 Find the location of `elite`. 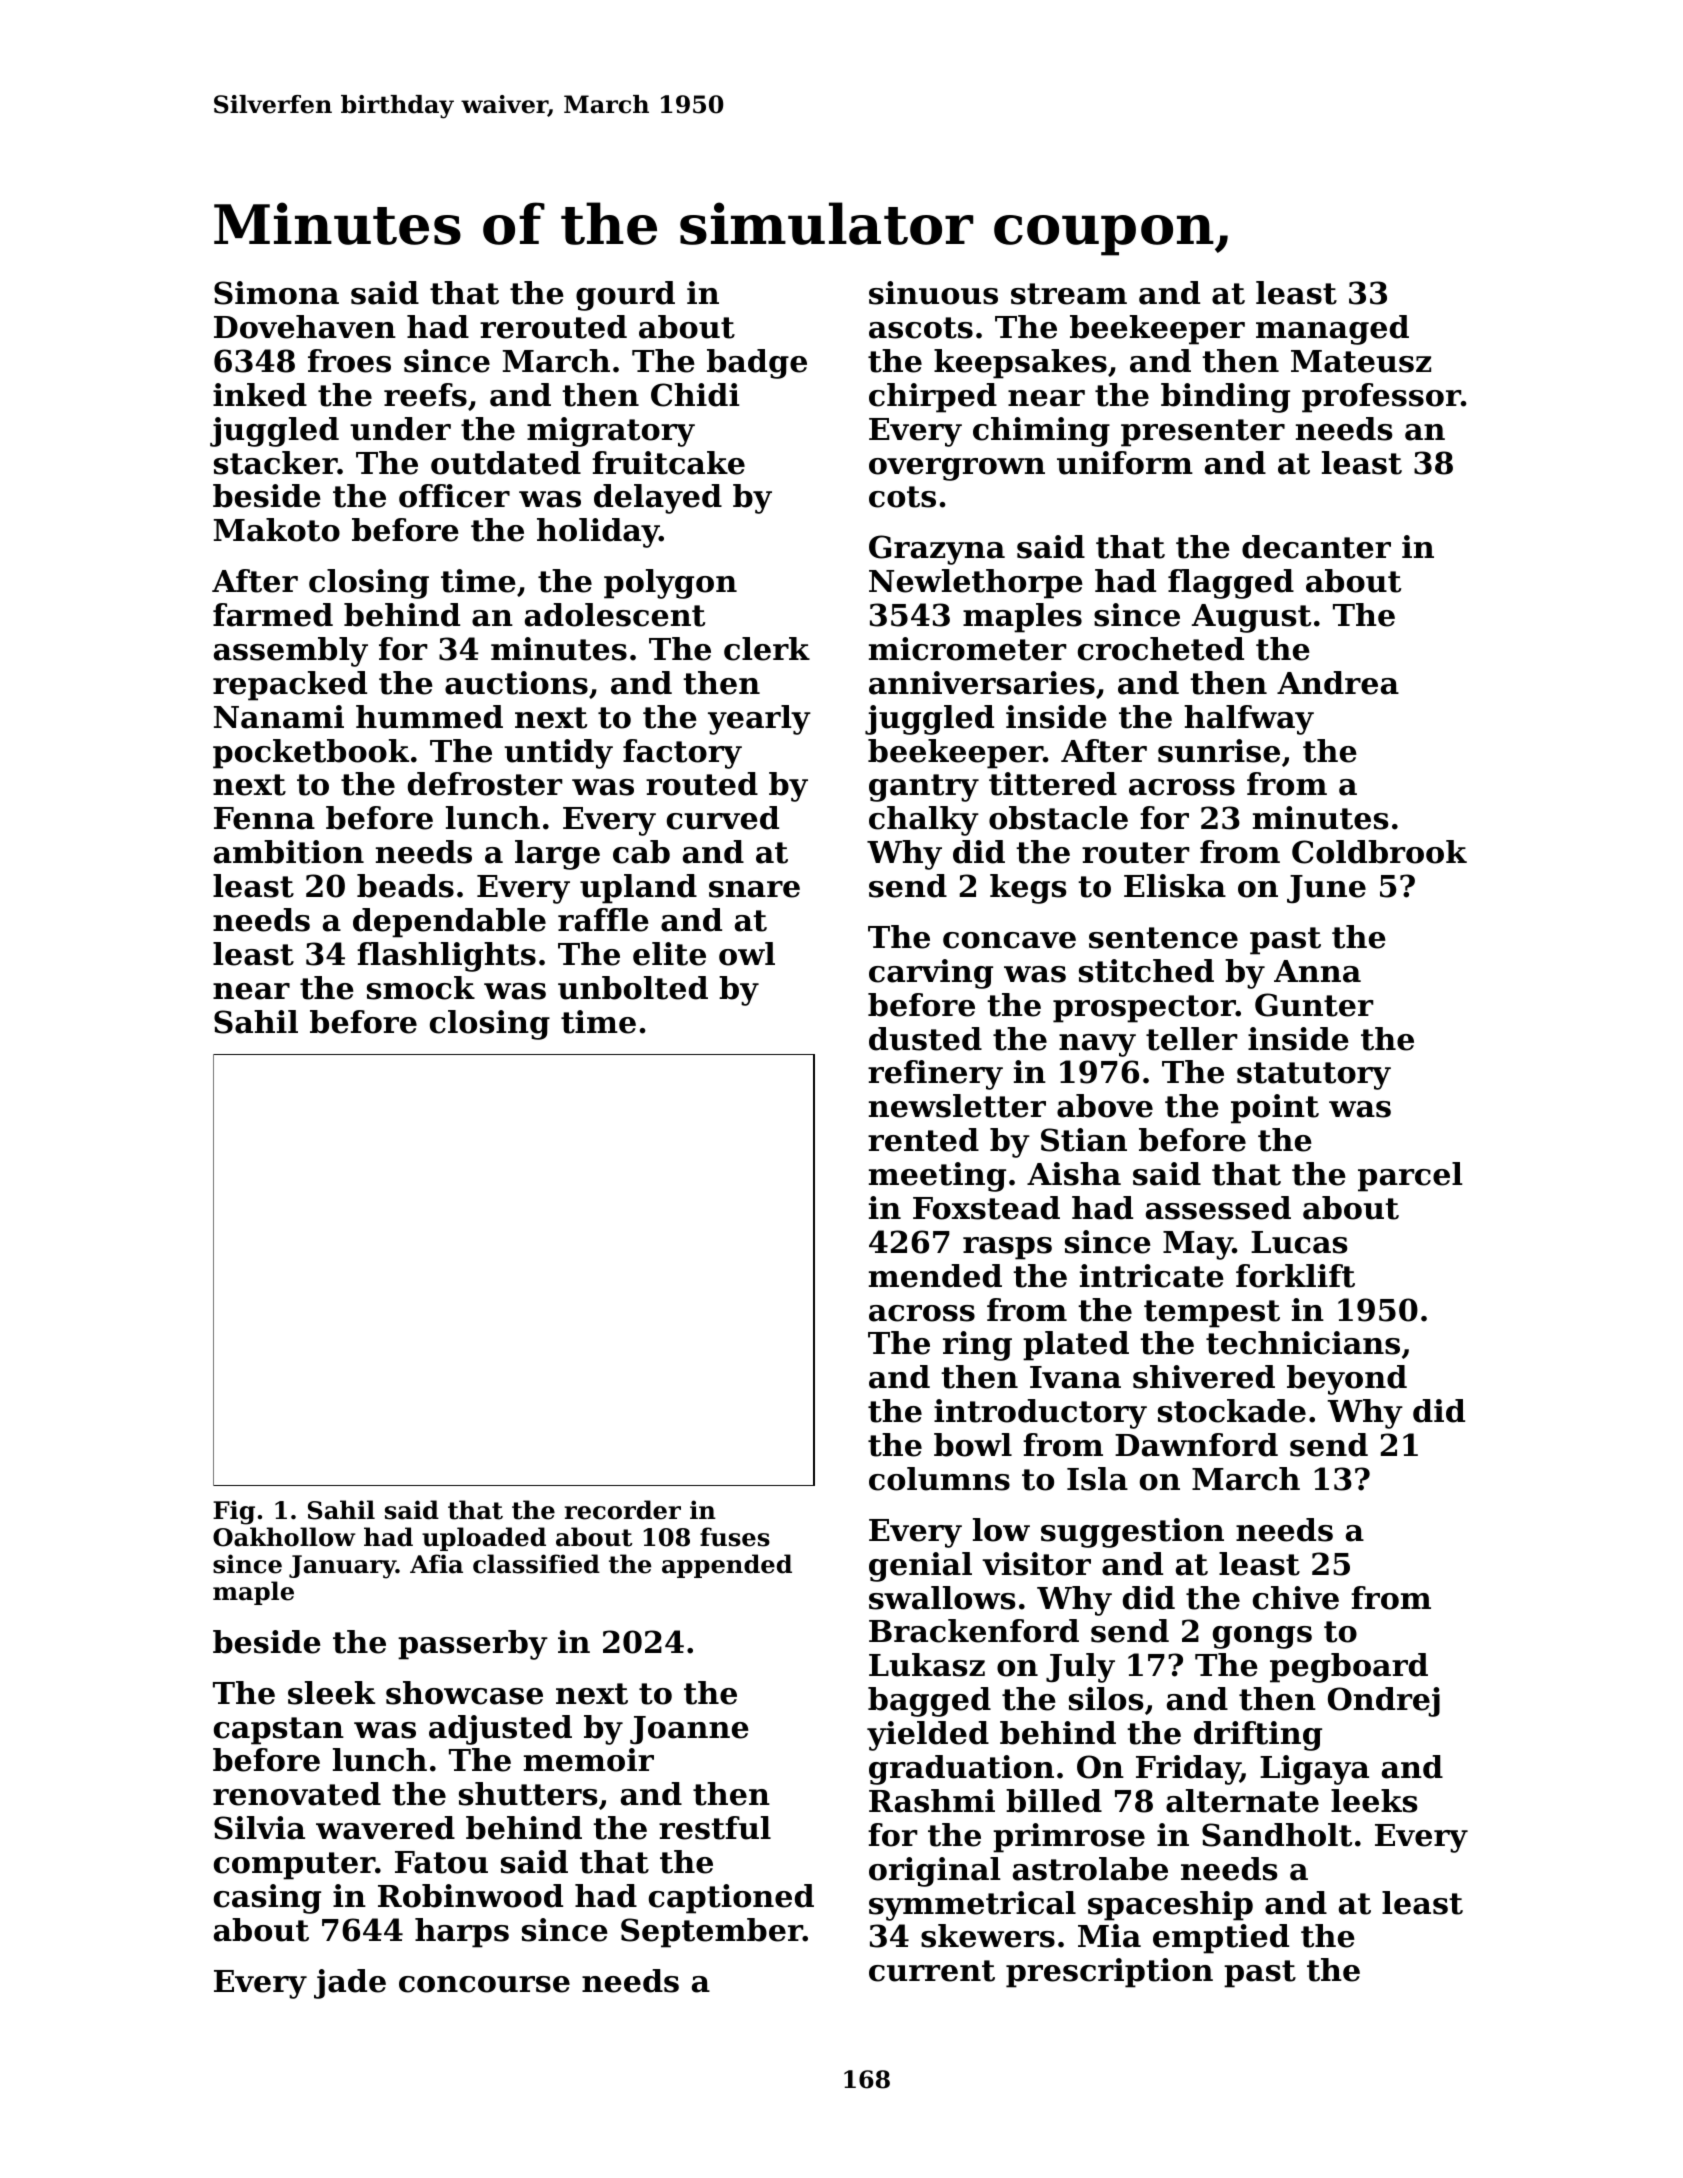

elite is located at coordinates (669, 954).
